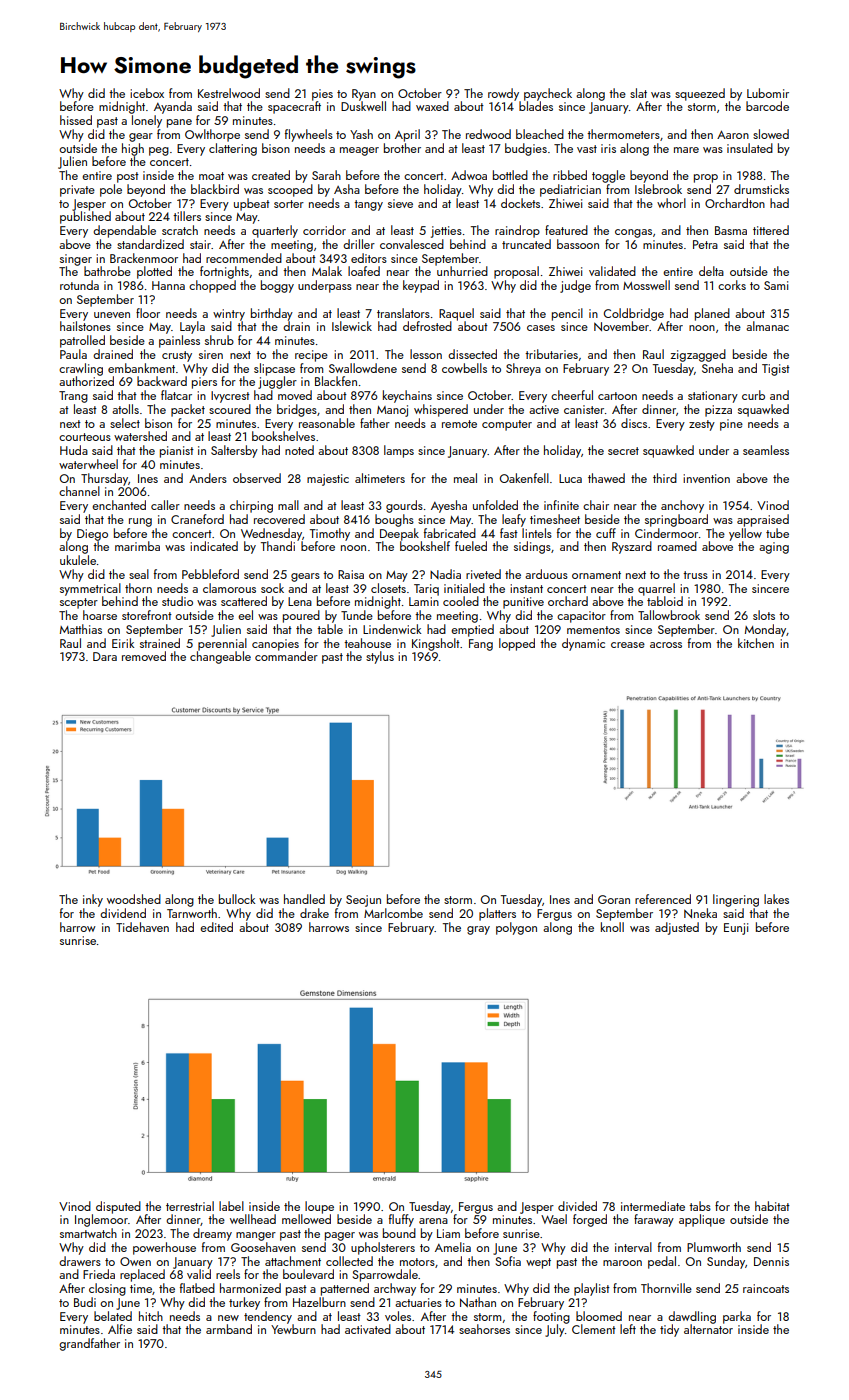 The image size is (849, 1400). Describe the element at coordinates (363, 901) in the page. I see `Seojun` at that location.
